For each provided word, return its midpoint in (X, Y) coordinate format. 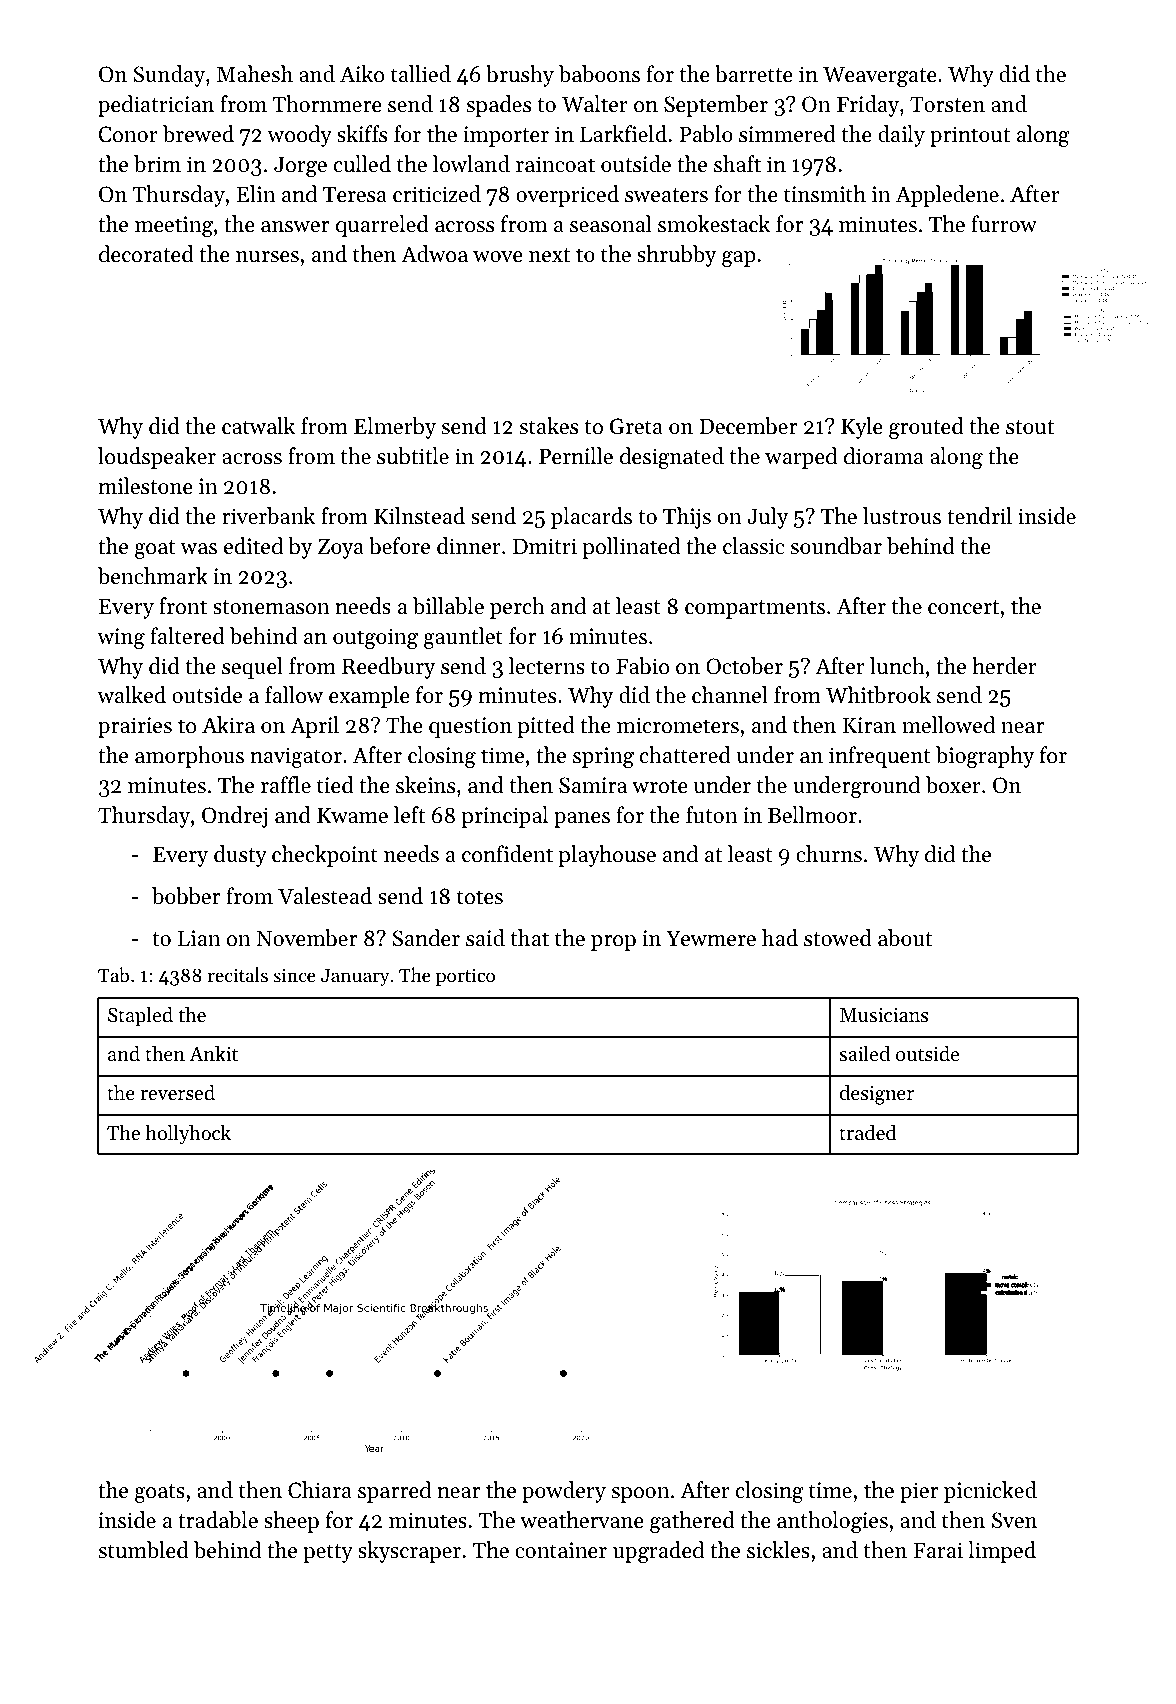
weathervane (582, 1520)
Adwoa (434, 254)
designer (877, 1095)
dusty (240, 856)
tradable (218, 1520)
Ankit (213, 1054)
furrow (1004, 224)
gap (739, 259)
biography (985, 757)
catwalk (258, 426)
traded (867, 1132)
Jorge (300, 167)
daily (901, 136)
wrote (660, 786)
